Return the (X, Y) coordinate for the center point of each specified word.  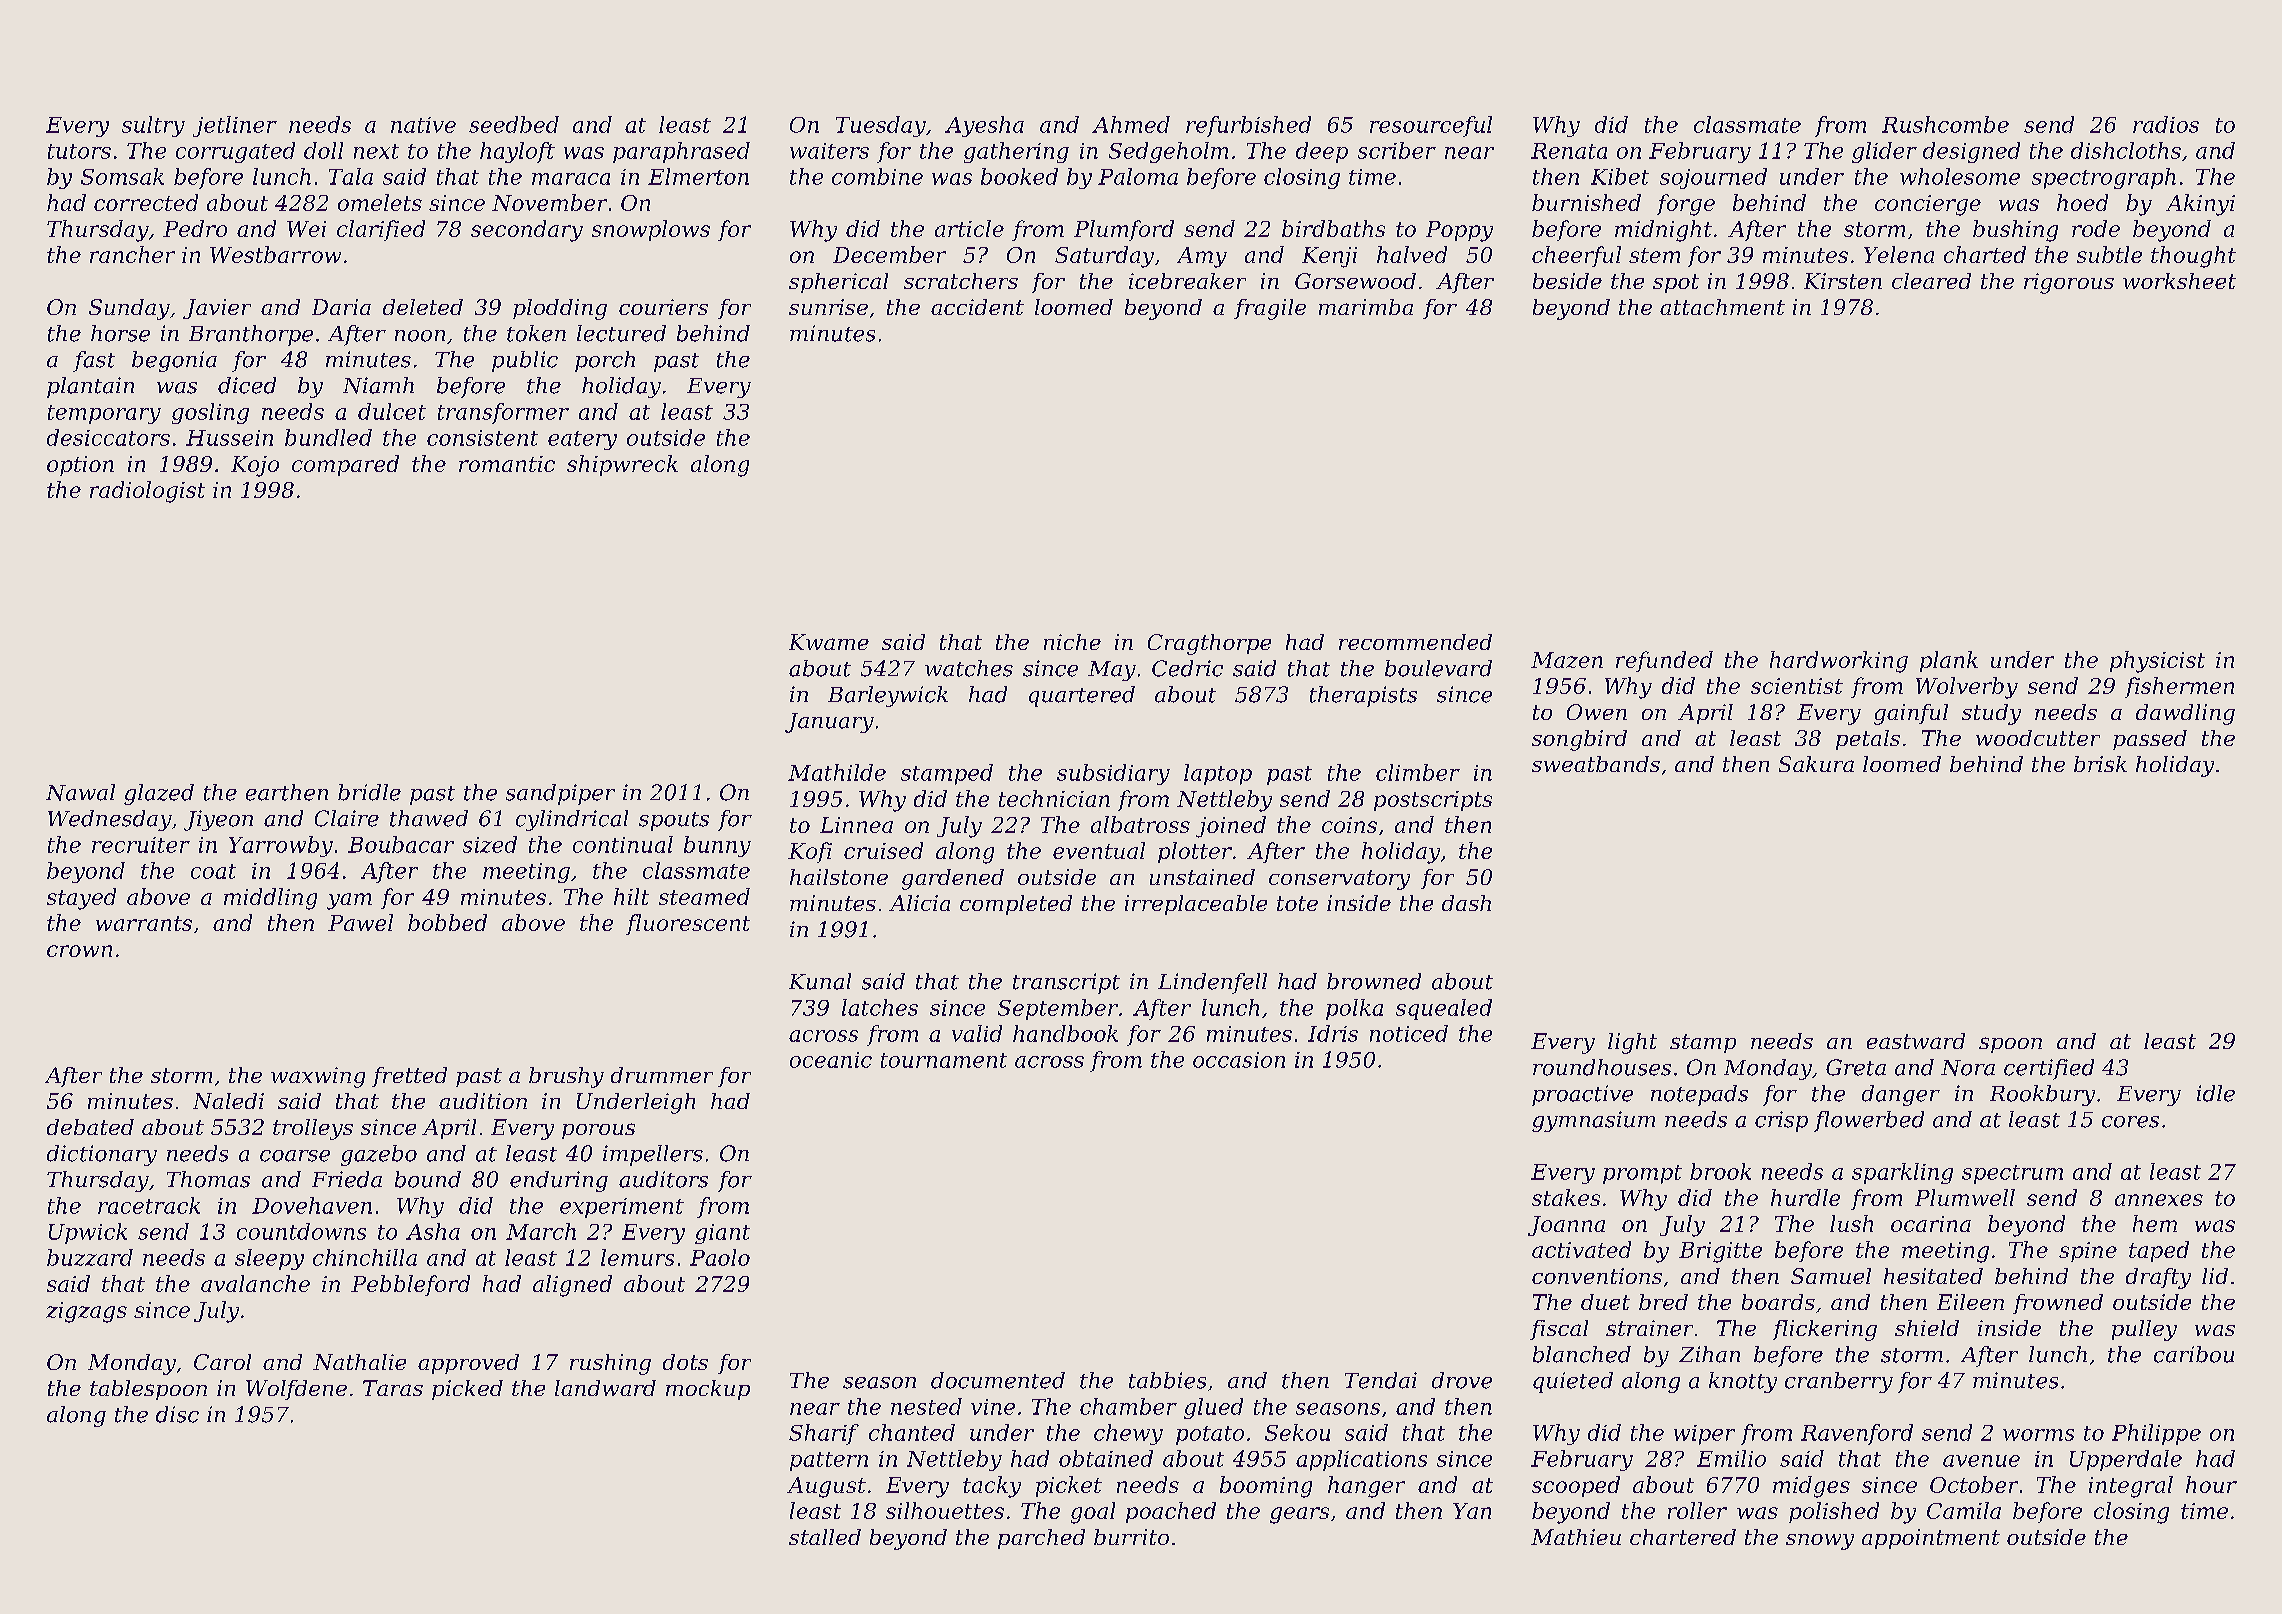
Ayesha (984, 126)
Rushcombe (1945, 124)
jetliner (235, 126)
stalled (825, 1537)
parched (1041, 1539)
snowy (1820, 1542)
